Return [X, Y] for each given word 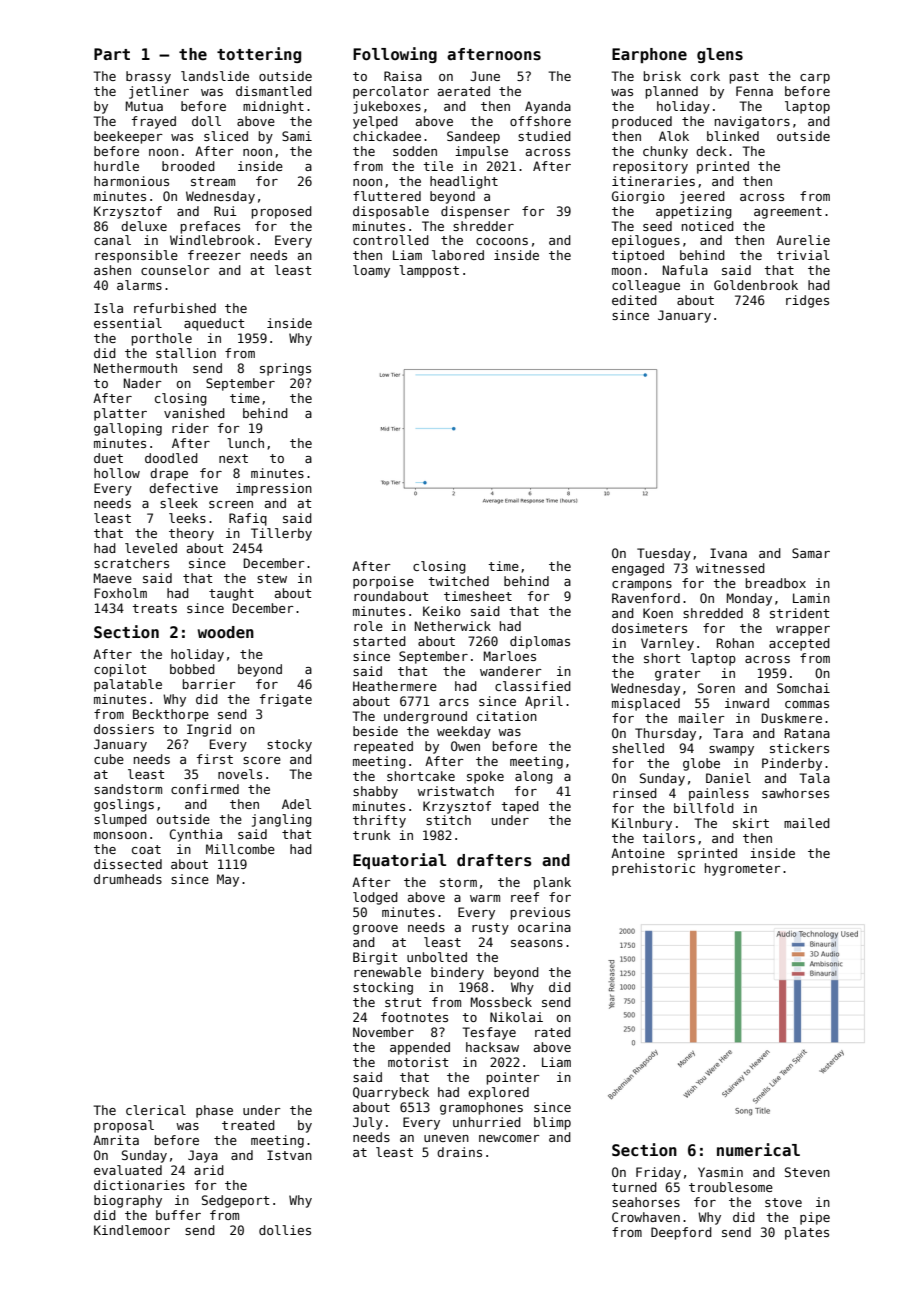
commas [807, 704]
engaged [638, 569]
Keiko [442, 611]
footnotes [414, 1017]
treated [248, 1125]
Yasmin [720, 1172]
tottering [259, 55]
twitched [458, 581]
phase [214, 1111]
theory [191, 534]
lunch [245, 443]
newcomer [509, 1138]
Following [395, 55]
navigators [752, 122]
